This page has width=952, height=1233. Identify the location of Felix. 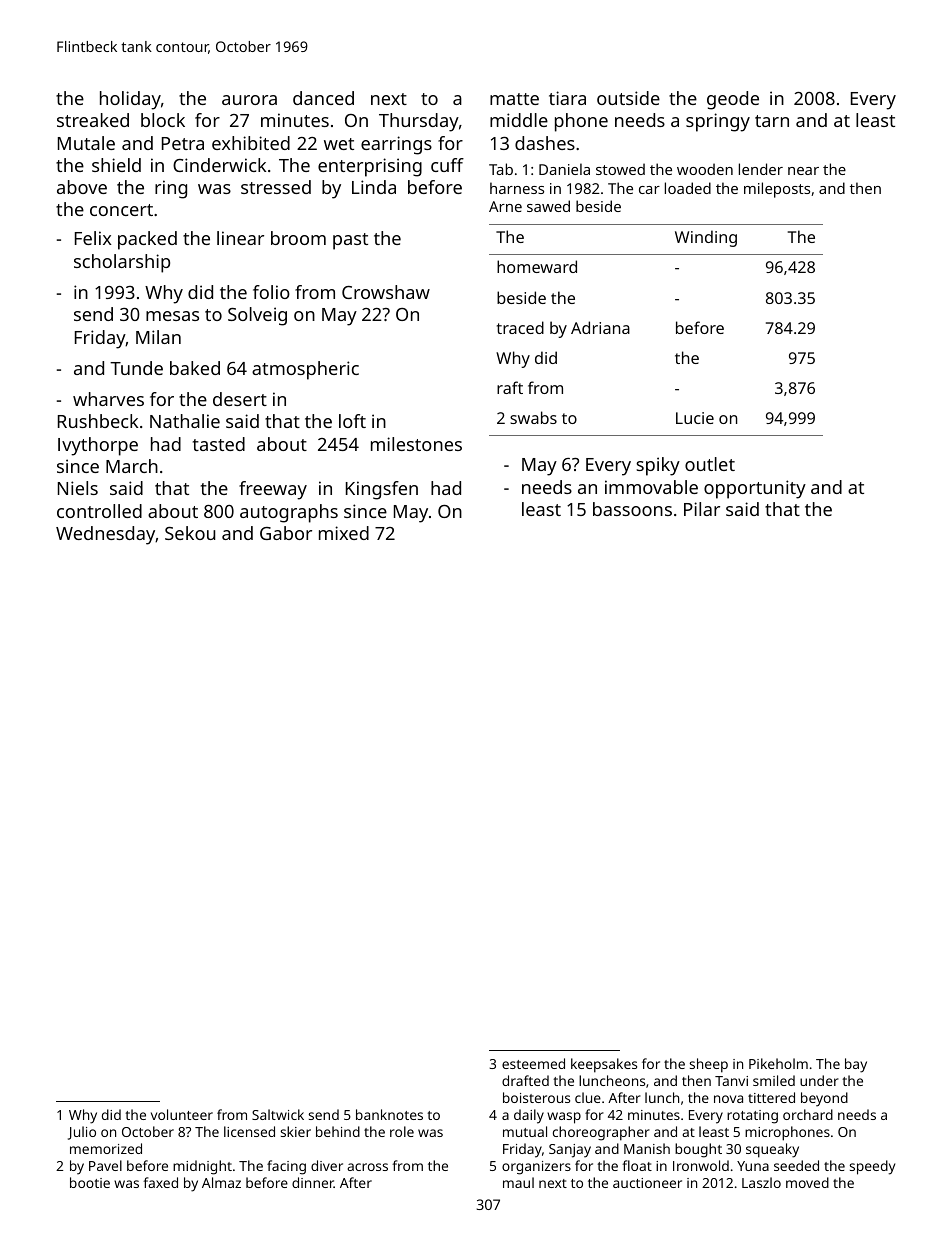
(93, 238).
